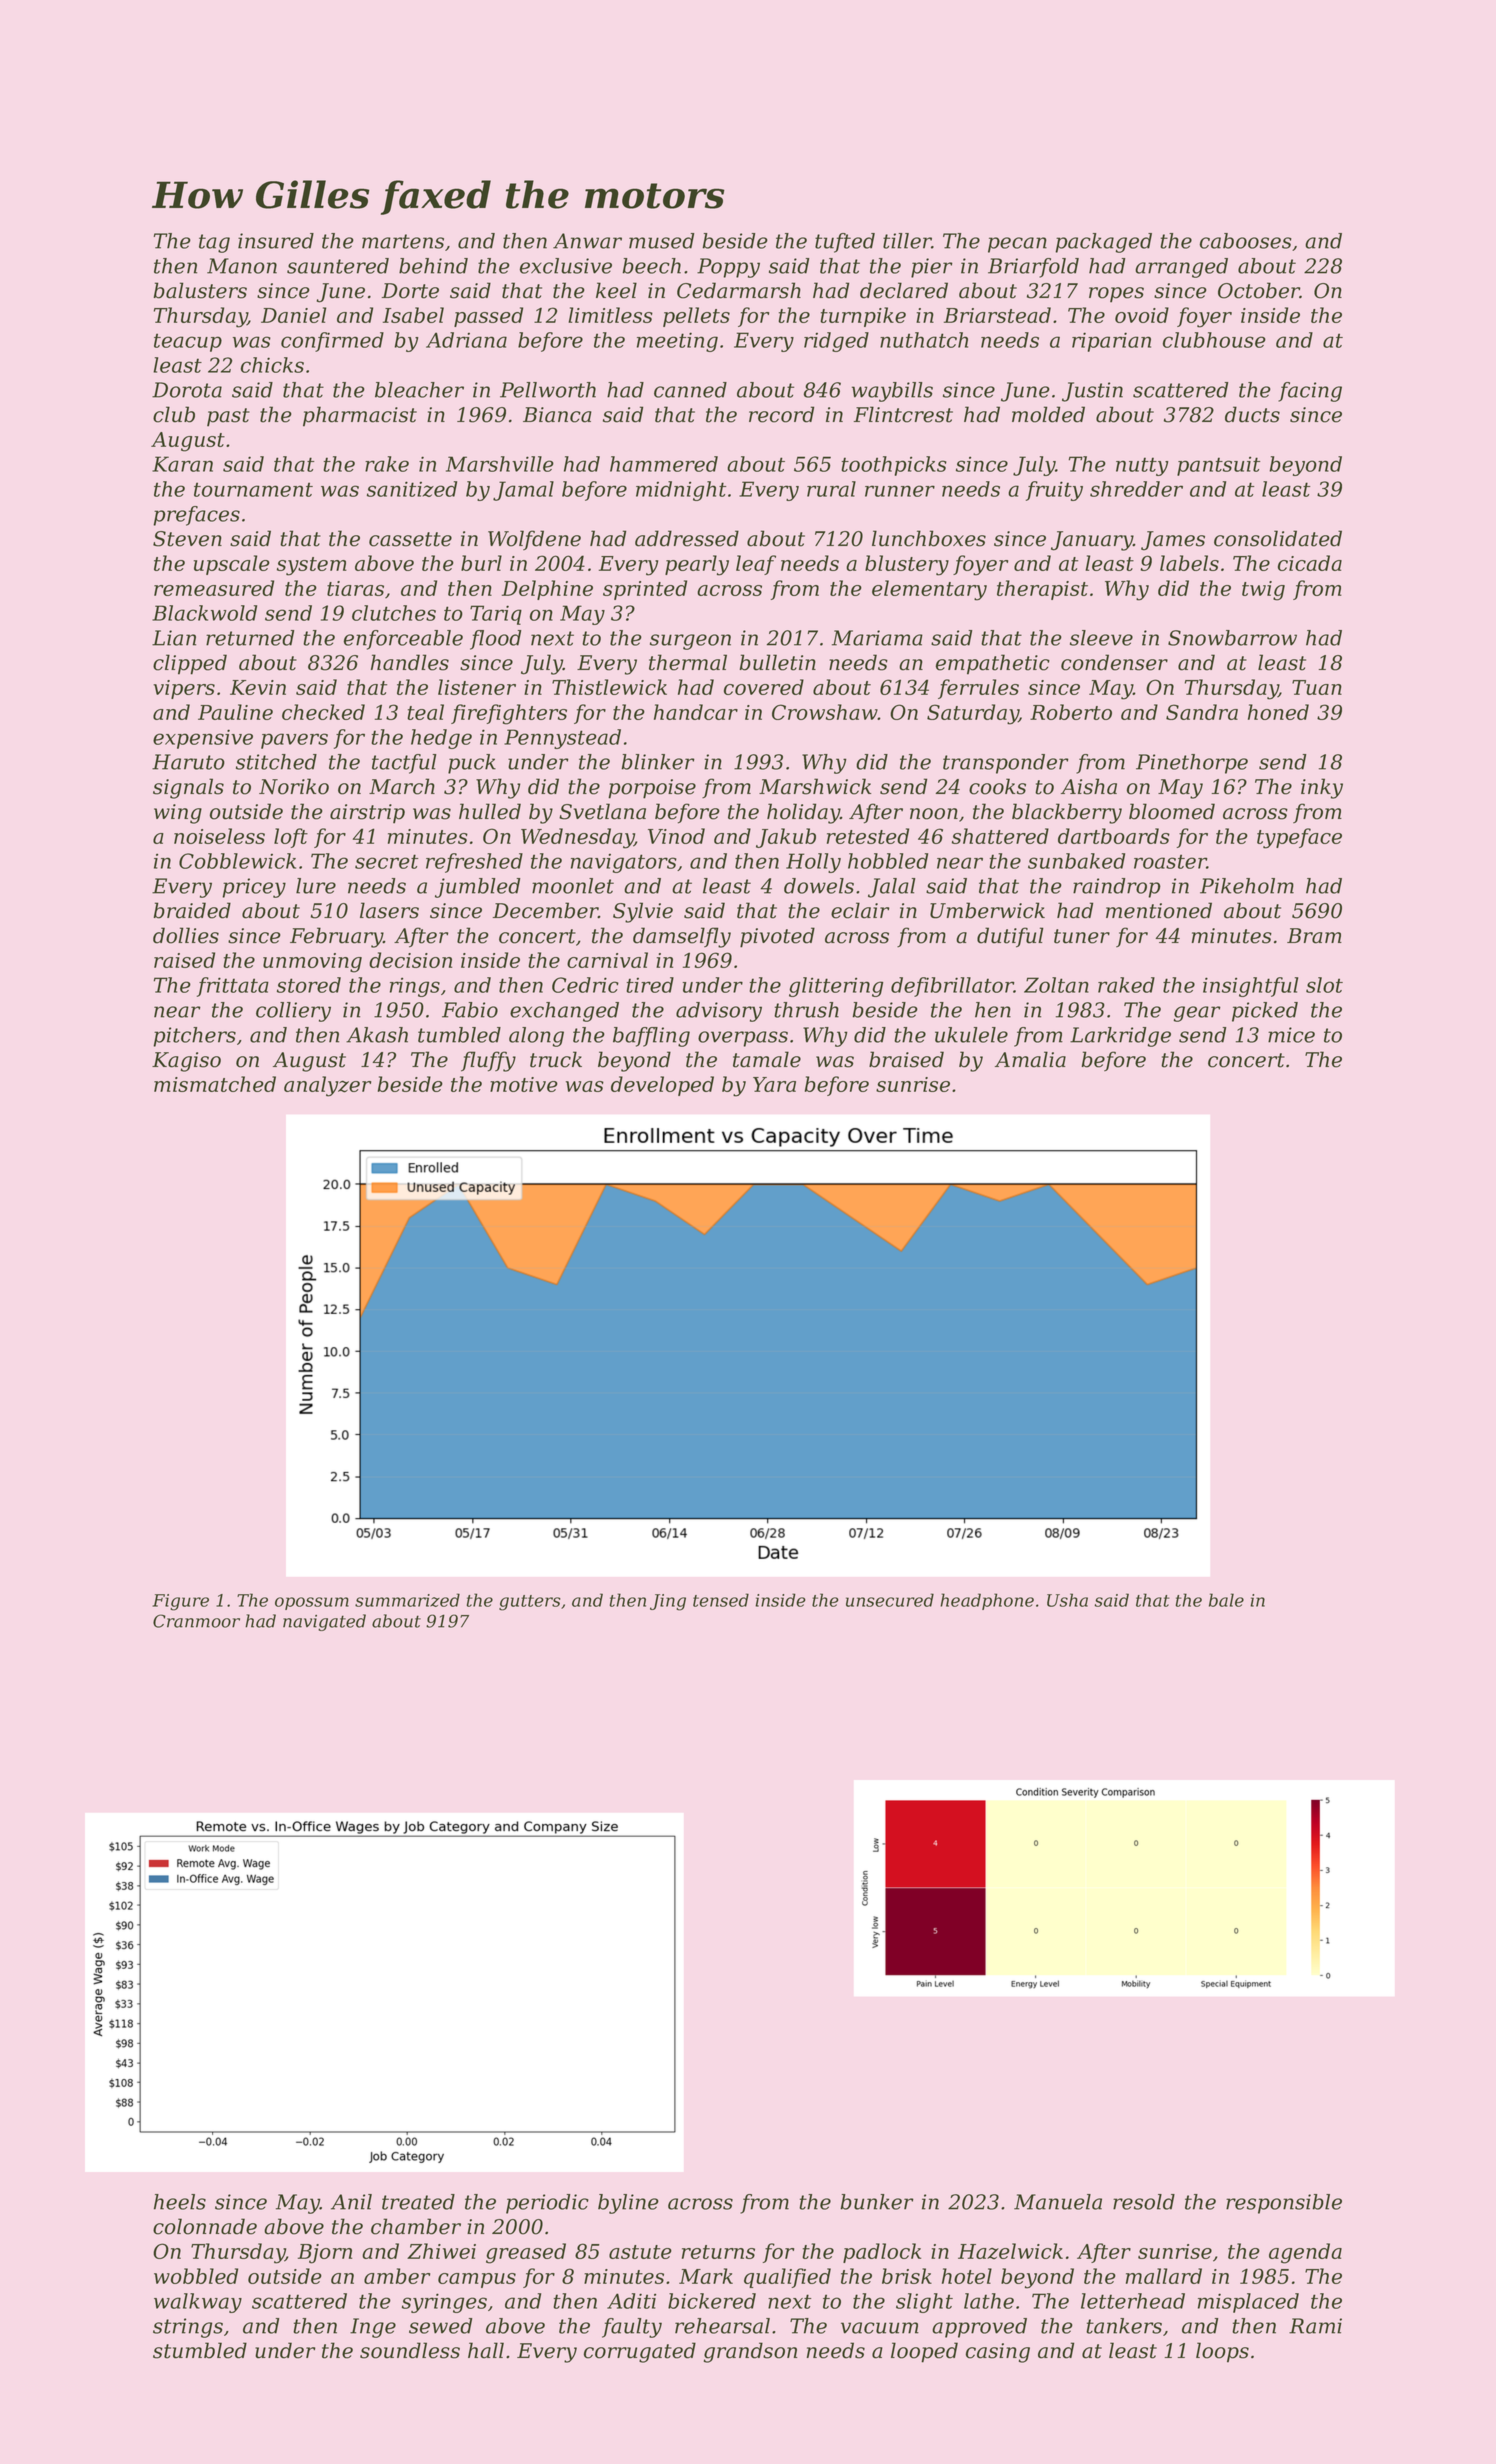 The image size is (1496, 2464). What do you see at coordinates (291, 838) in the screenshot?
I see `loft` at bounding box center [291, 838].
